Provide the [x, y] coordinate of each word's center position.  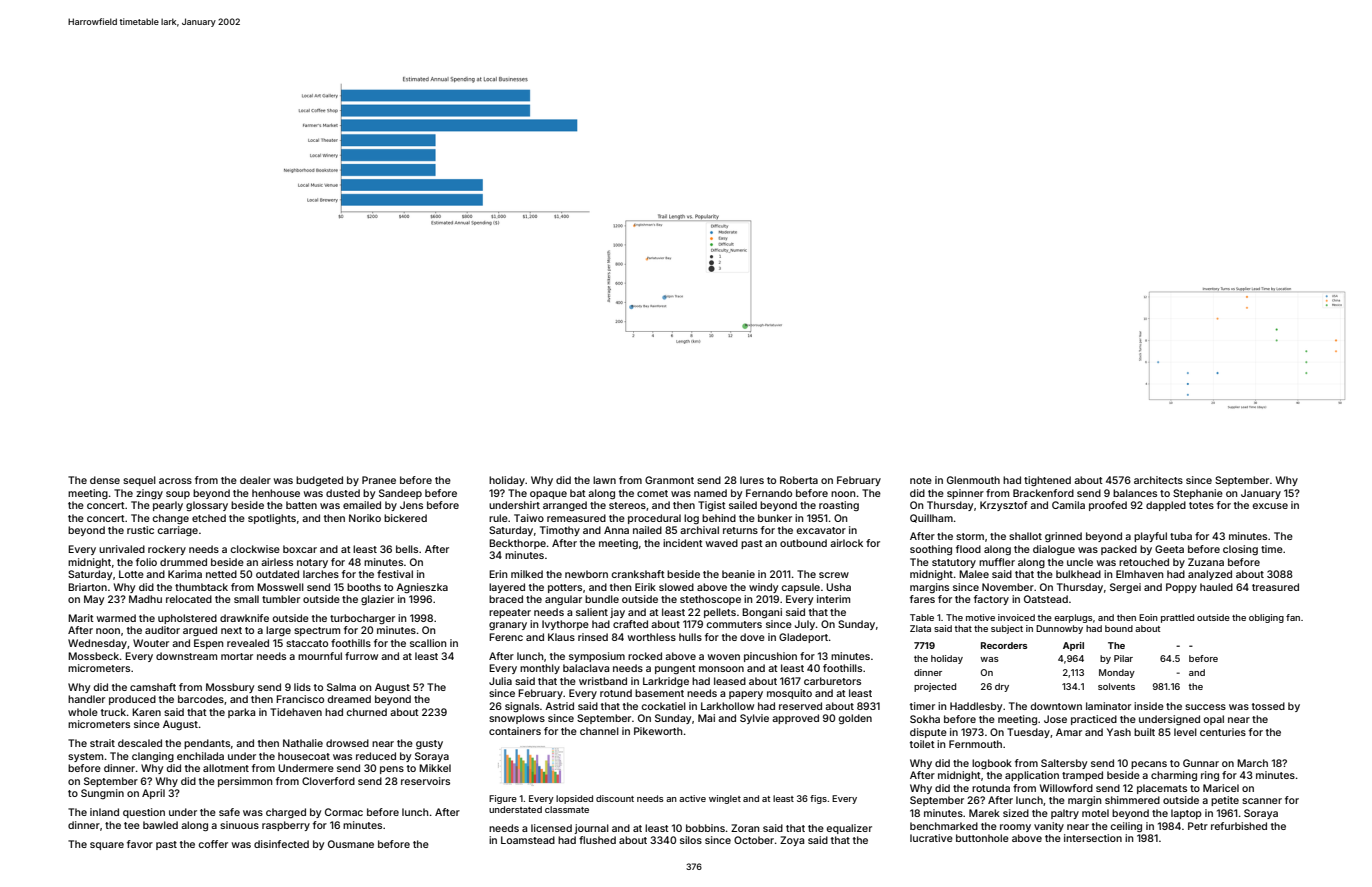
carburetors [832, 681]
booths [364, 587]
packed [1119, 550]
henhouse [276, 493]
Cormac [344, 812]
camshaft [153, 687]
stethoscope [710, 600]
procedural [654, 519]
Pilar [1123, 658]
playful [1150, 537]
